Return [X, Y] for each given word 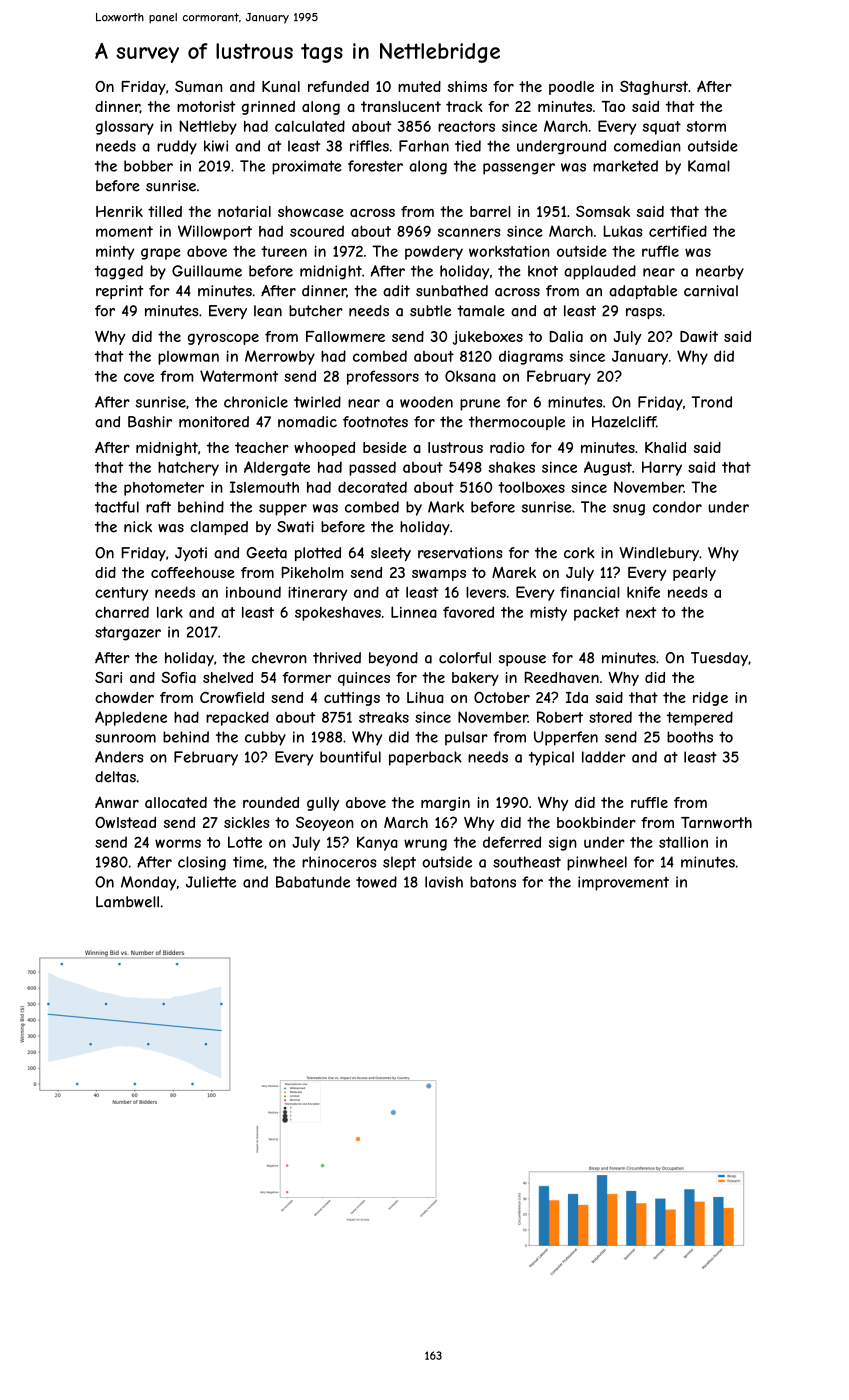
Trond [712, 402]
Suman [199, 86]
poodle [571, 88]
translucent [401, 106]
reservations [460, 553]
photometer [164, 489]
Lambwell [127, 902]
